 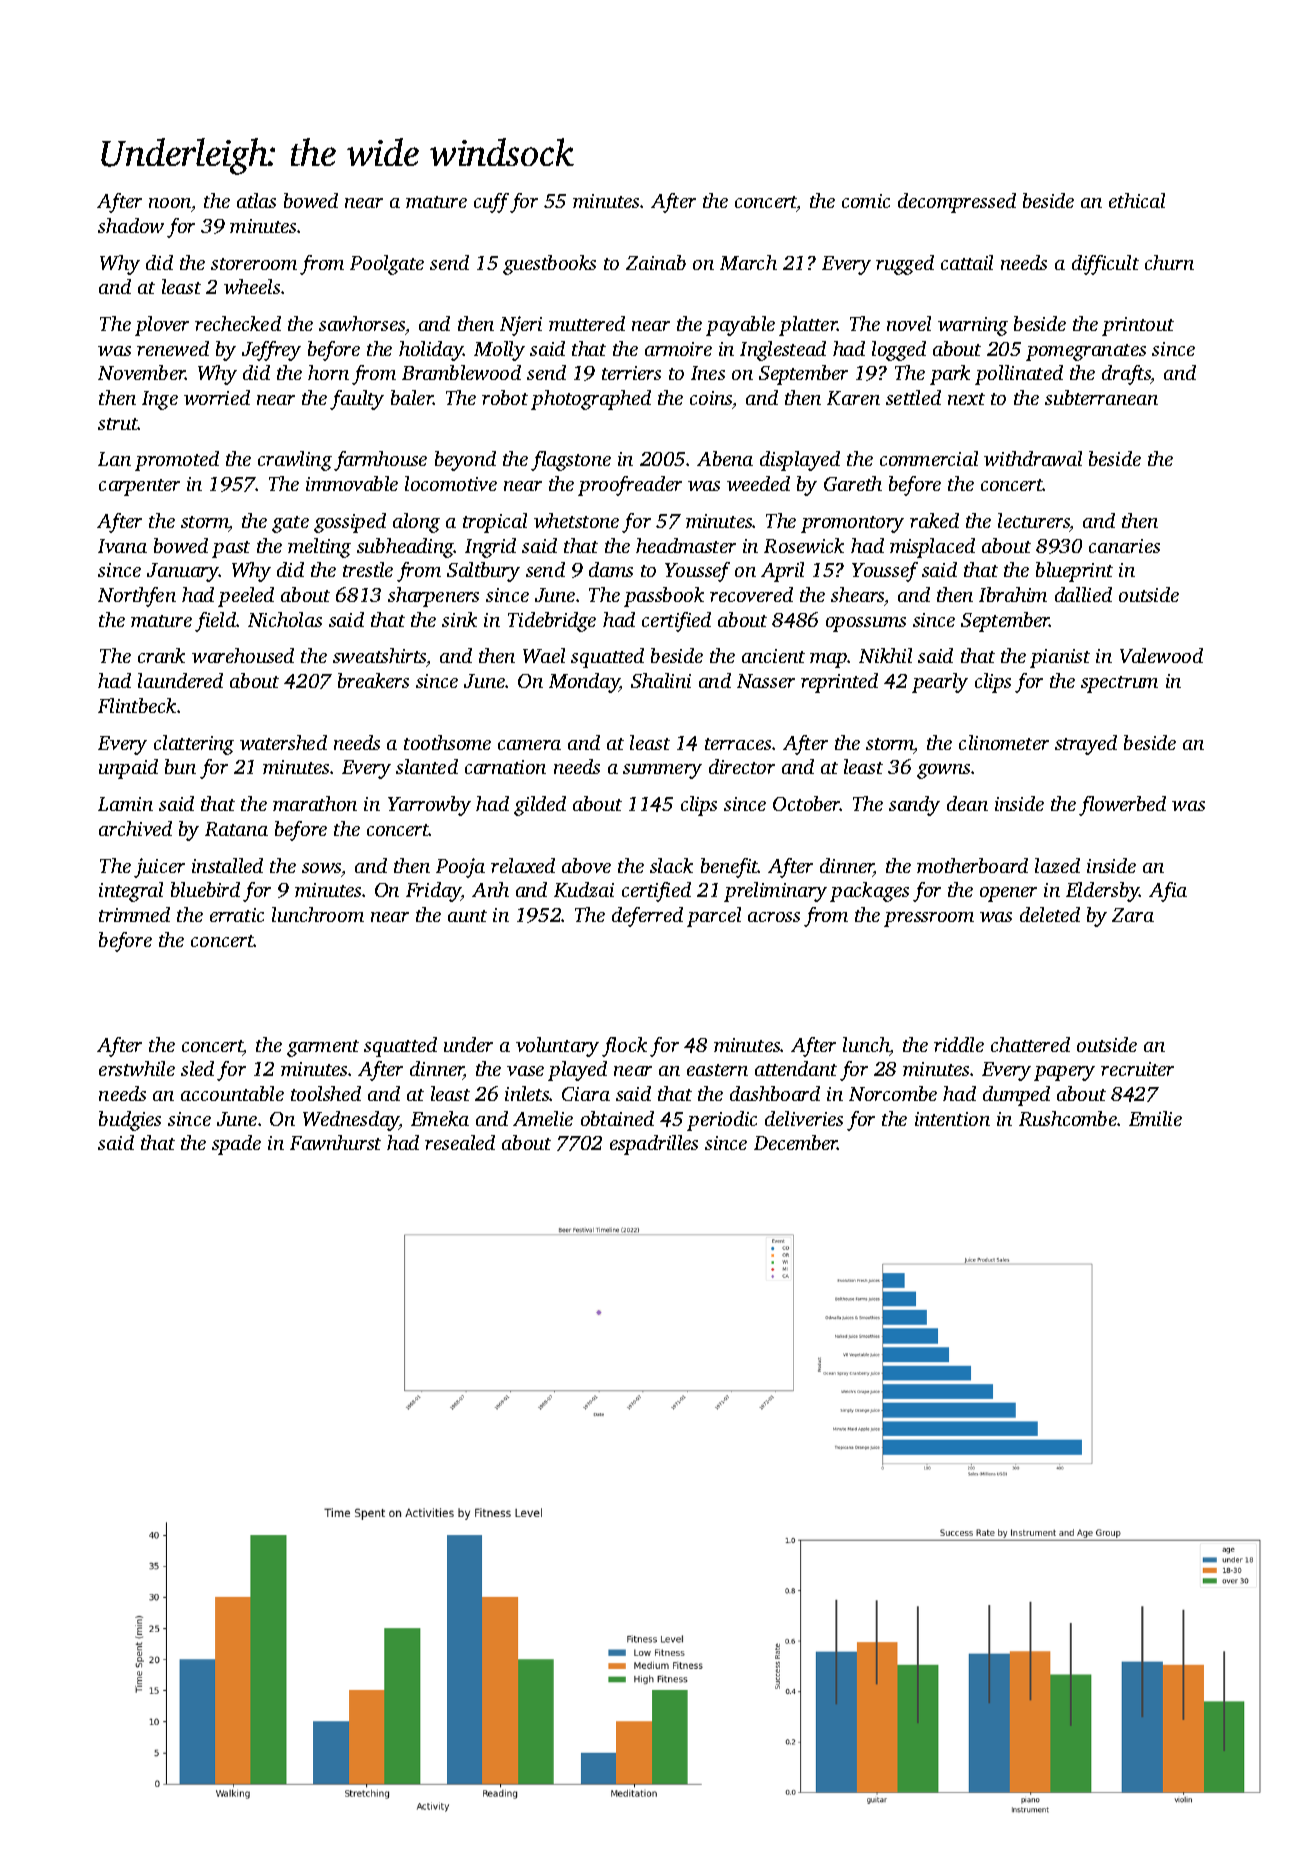 What do you see at coordinates (656, 262) in the image?
I see `Zainab` at bounding box center [656, 262].
